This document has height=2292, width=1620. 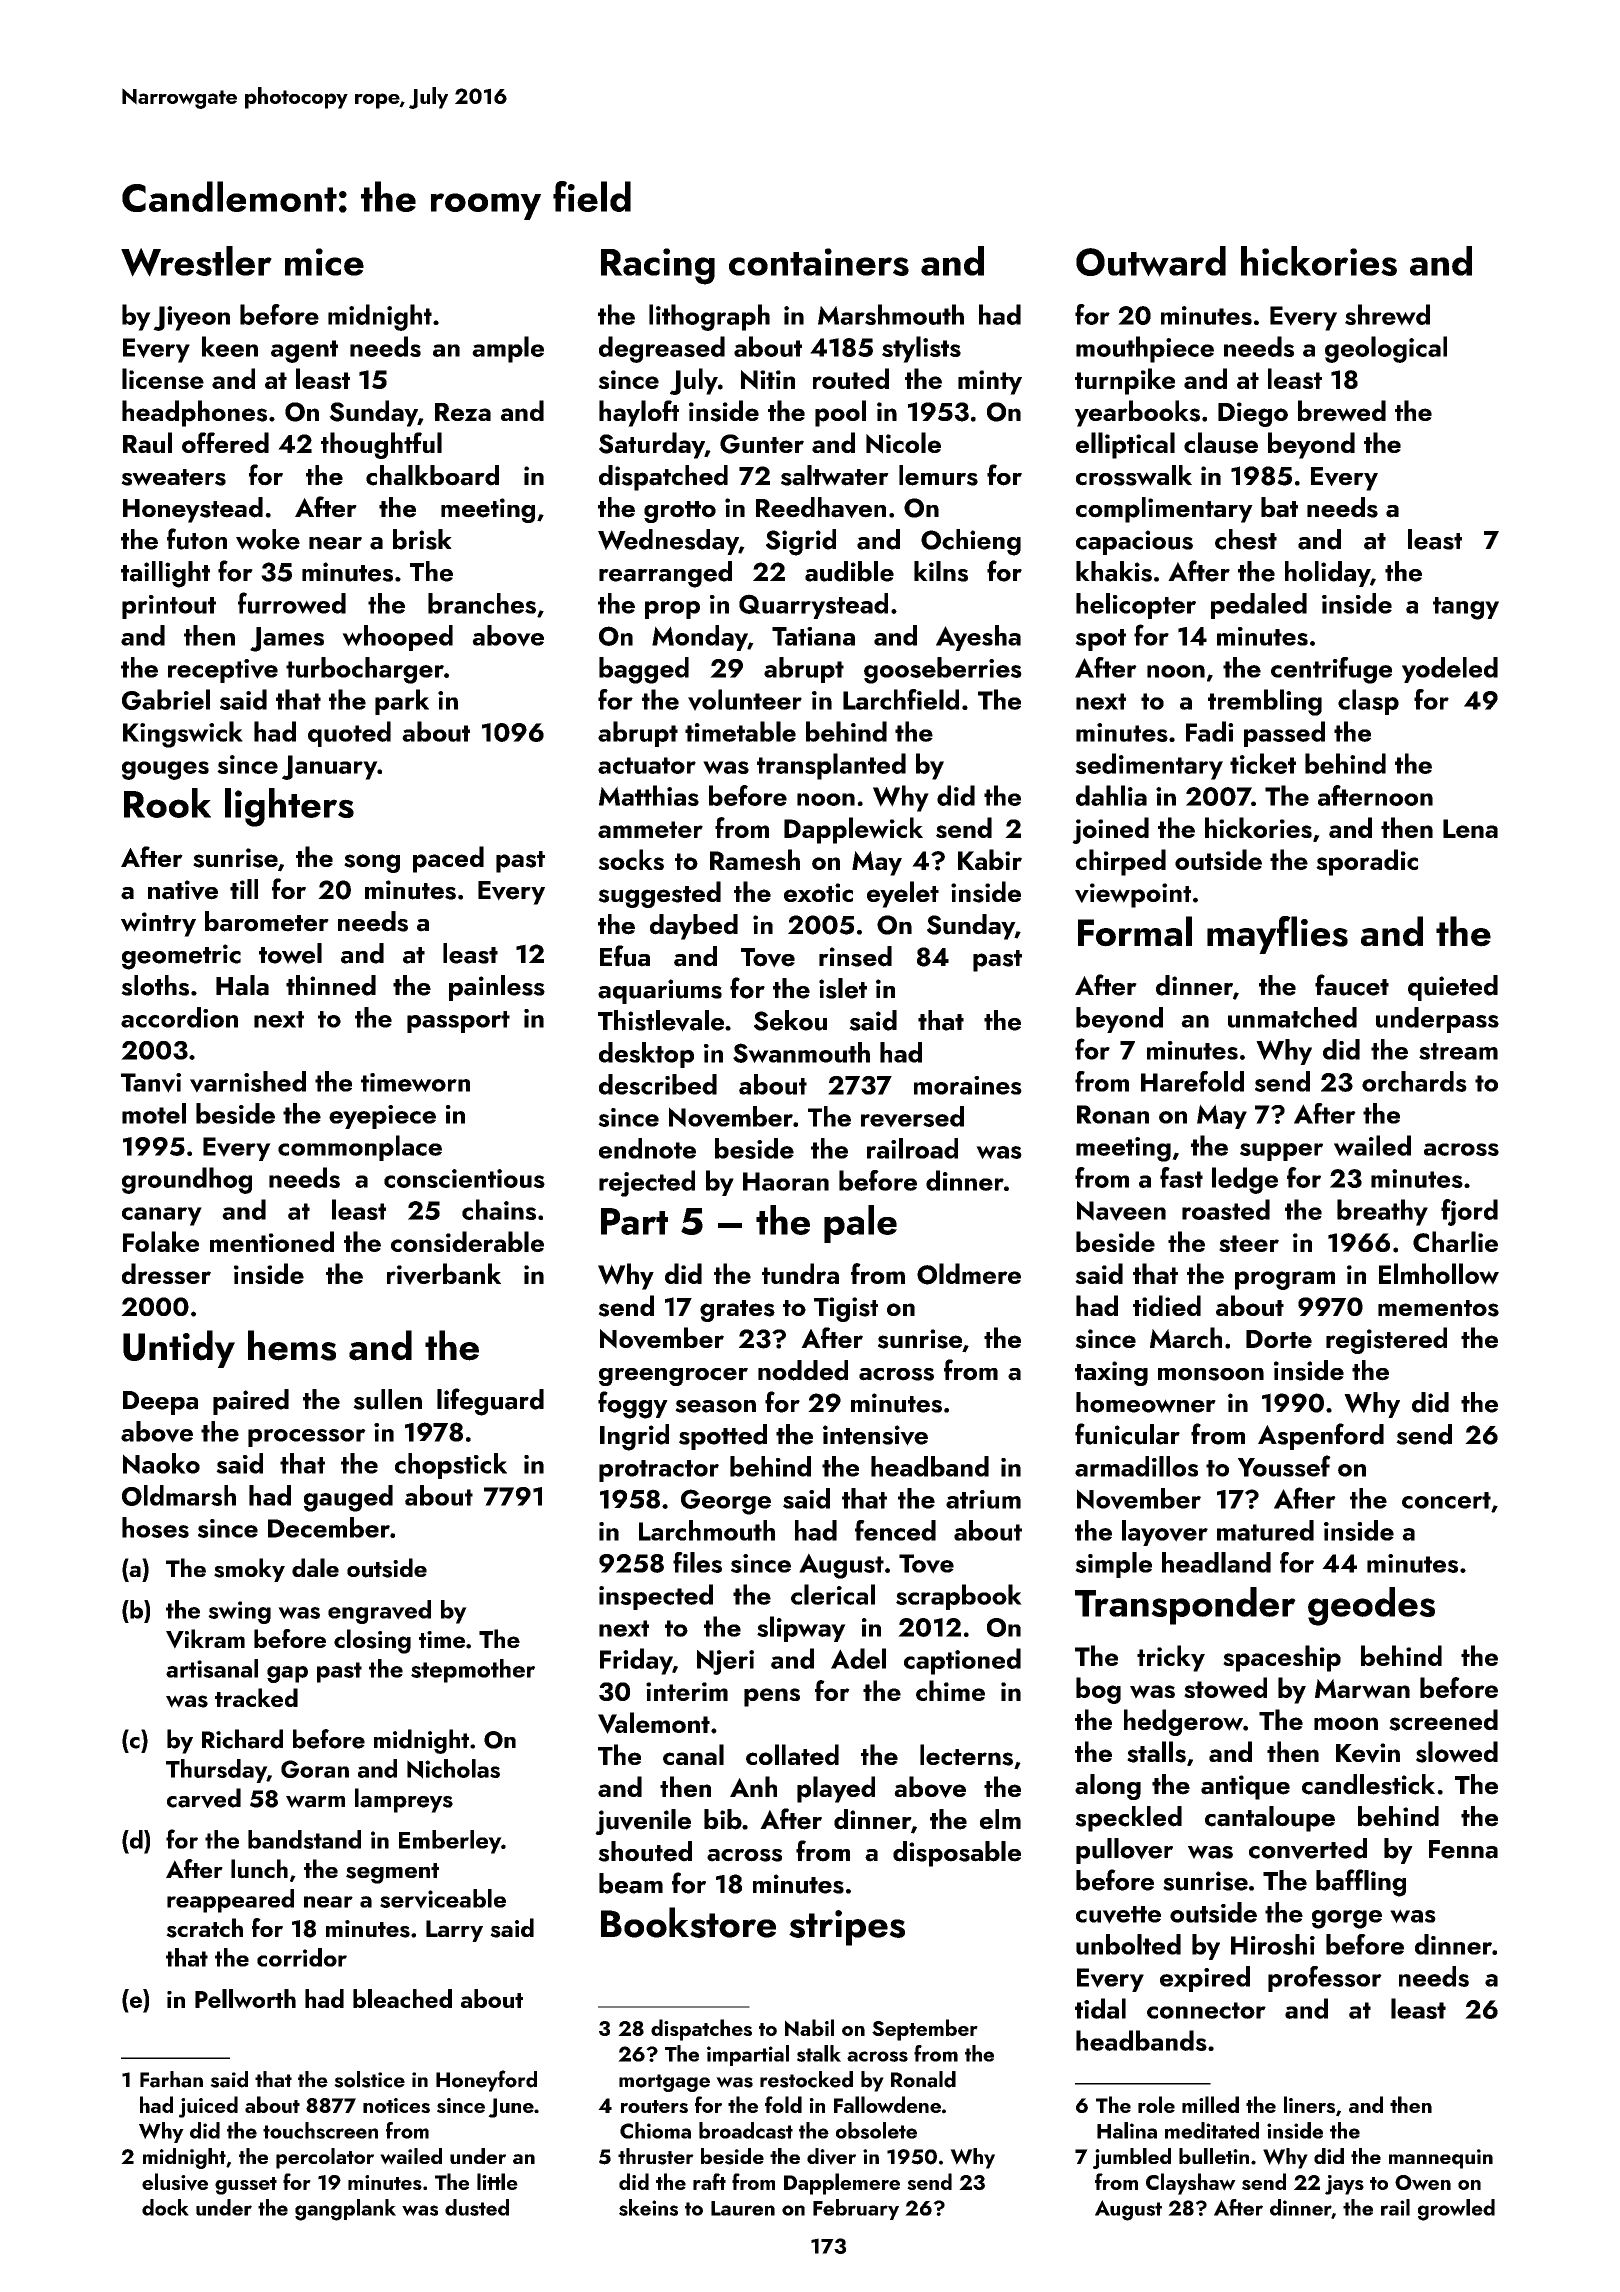 I want to click on Nabil, so click(x=809, y=2027).
